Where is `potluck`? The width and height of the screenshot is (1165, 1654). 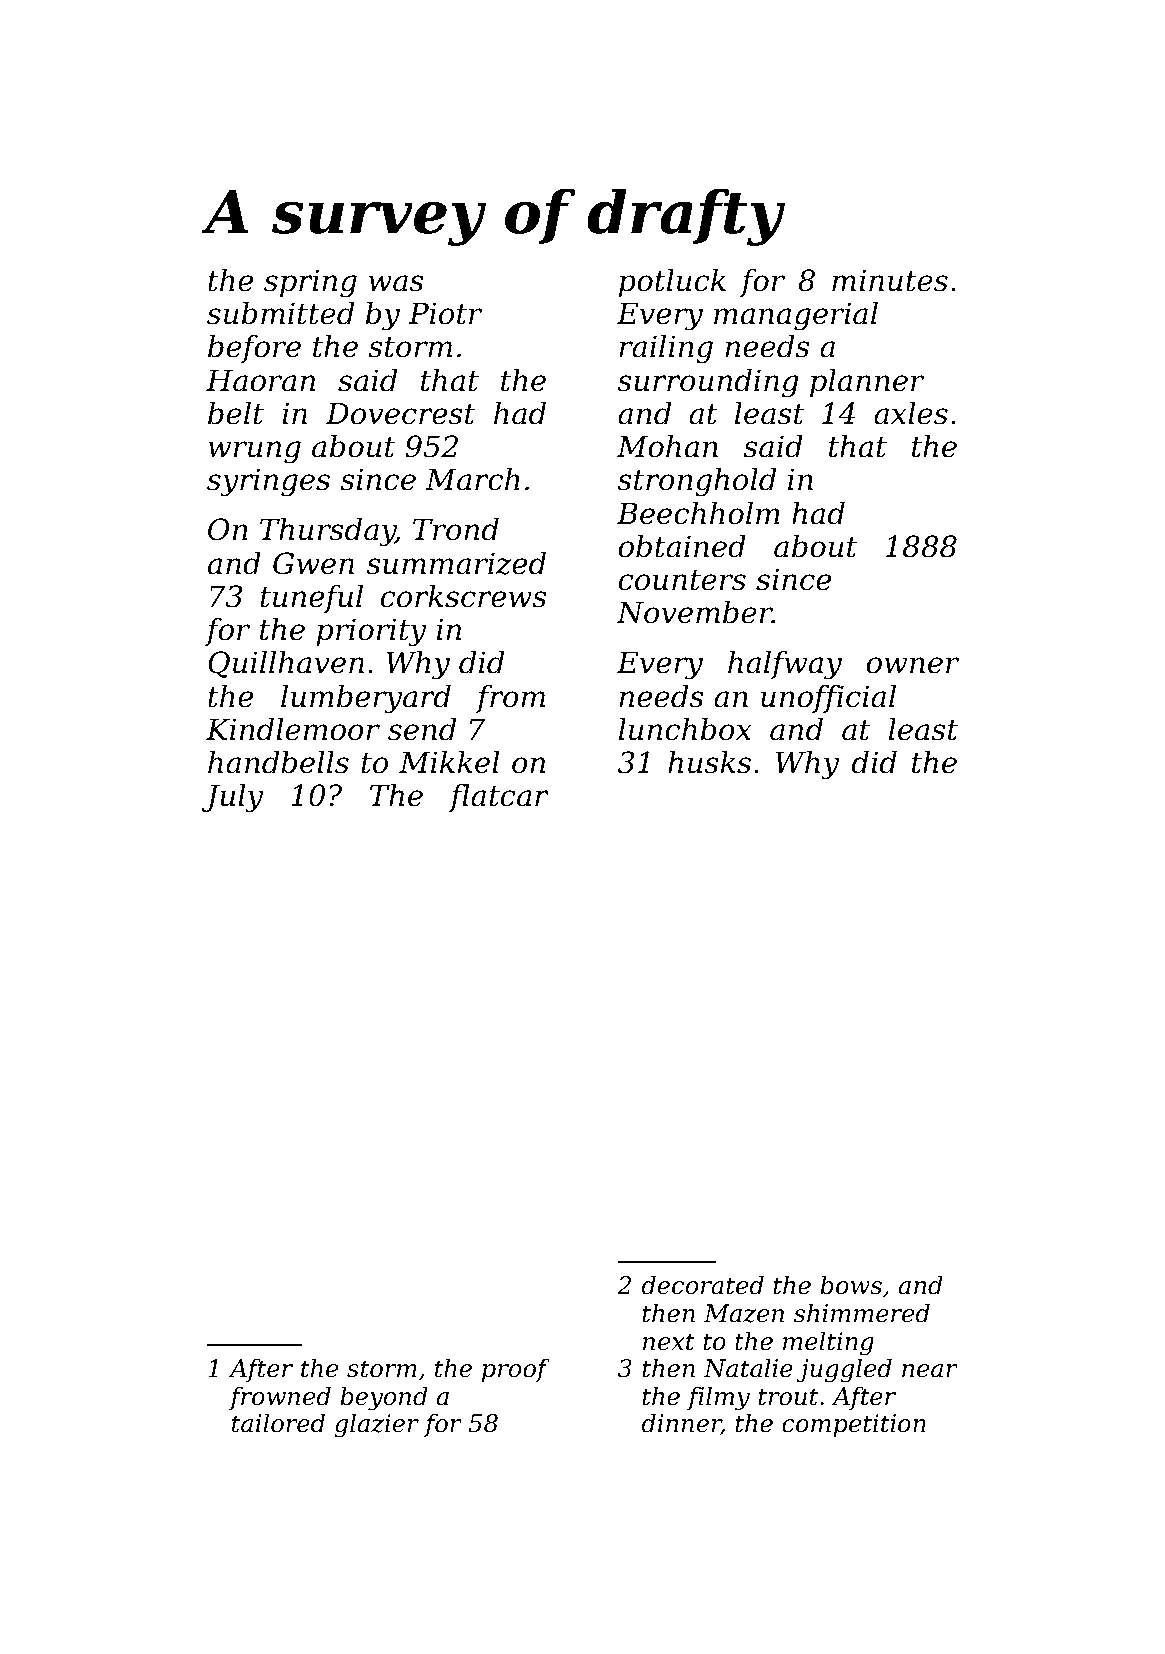 potluck is located at coordinates (672, 283).
